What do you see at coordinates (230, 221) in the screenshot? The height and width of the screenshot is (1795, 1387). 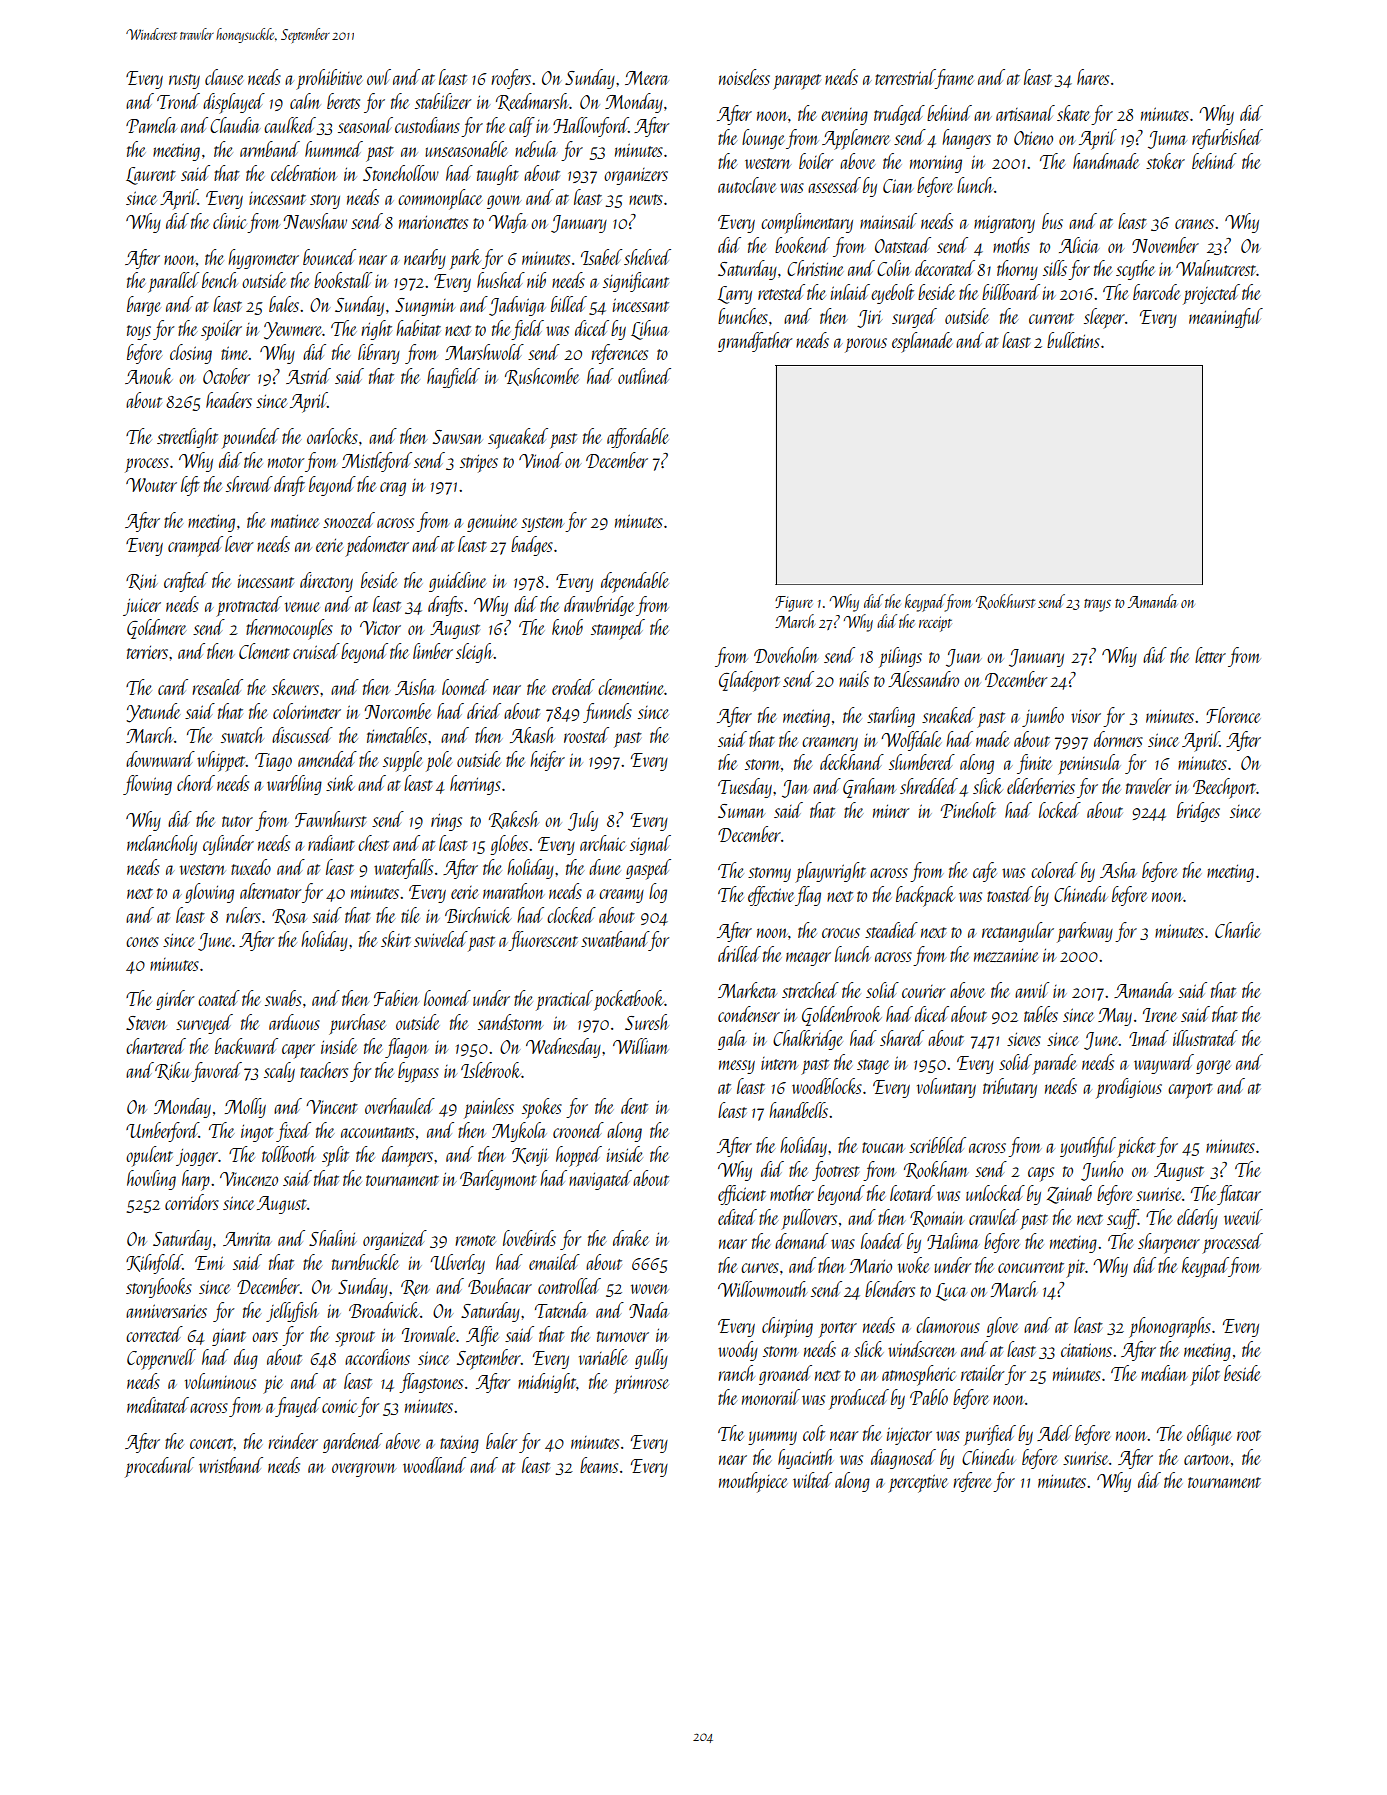 I see `clinic` at bounding box center [230, 221].
